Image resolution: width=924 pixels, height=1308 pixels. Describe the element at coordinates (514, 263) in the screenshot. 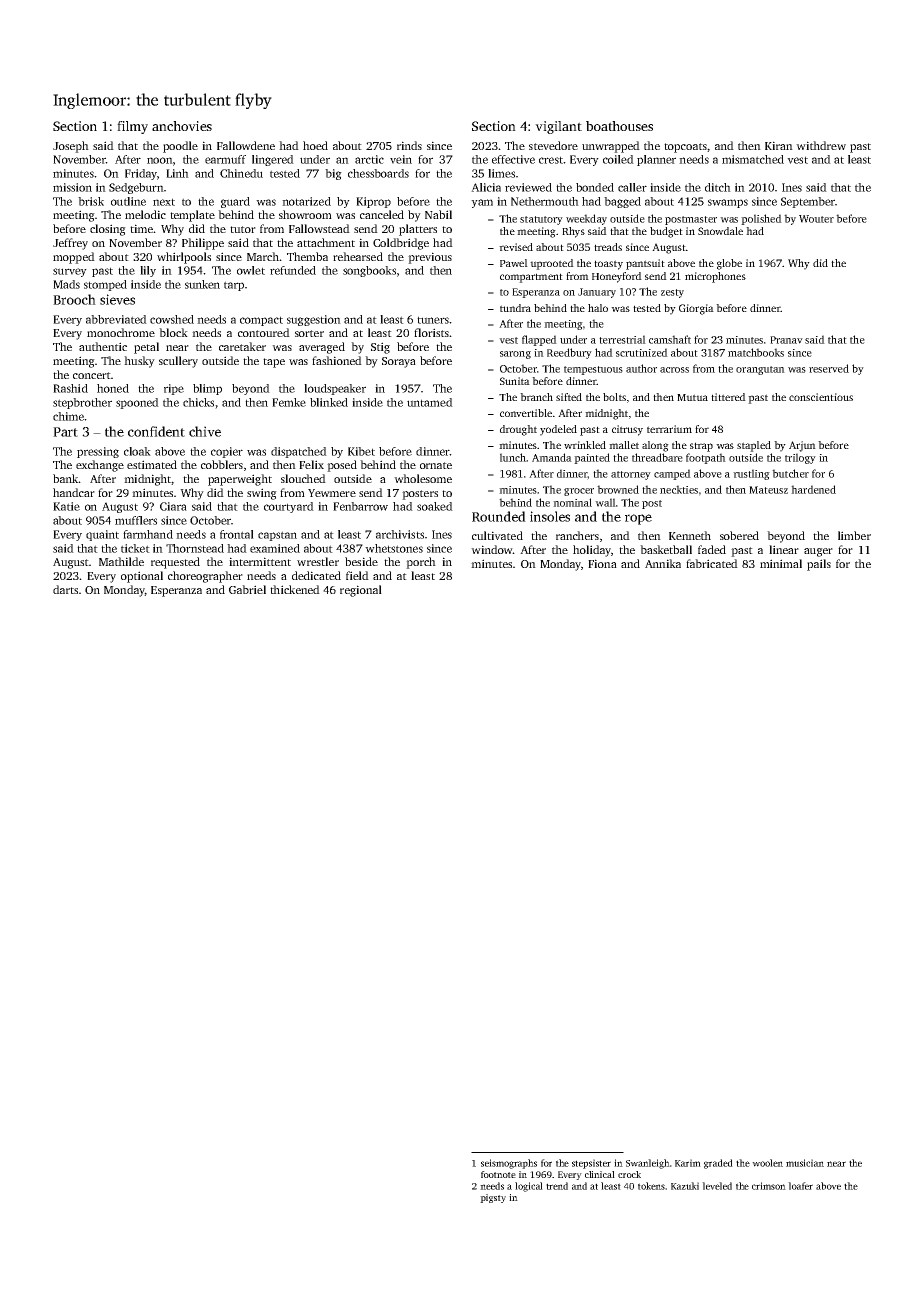

I see `Pawel` at that location.
